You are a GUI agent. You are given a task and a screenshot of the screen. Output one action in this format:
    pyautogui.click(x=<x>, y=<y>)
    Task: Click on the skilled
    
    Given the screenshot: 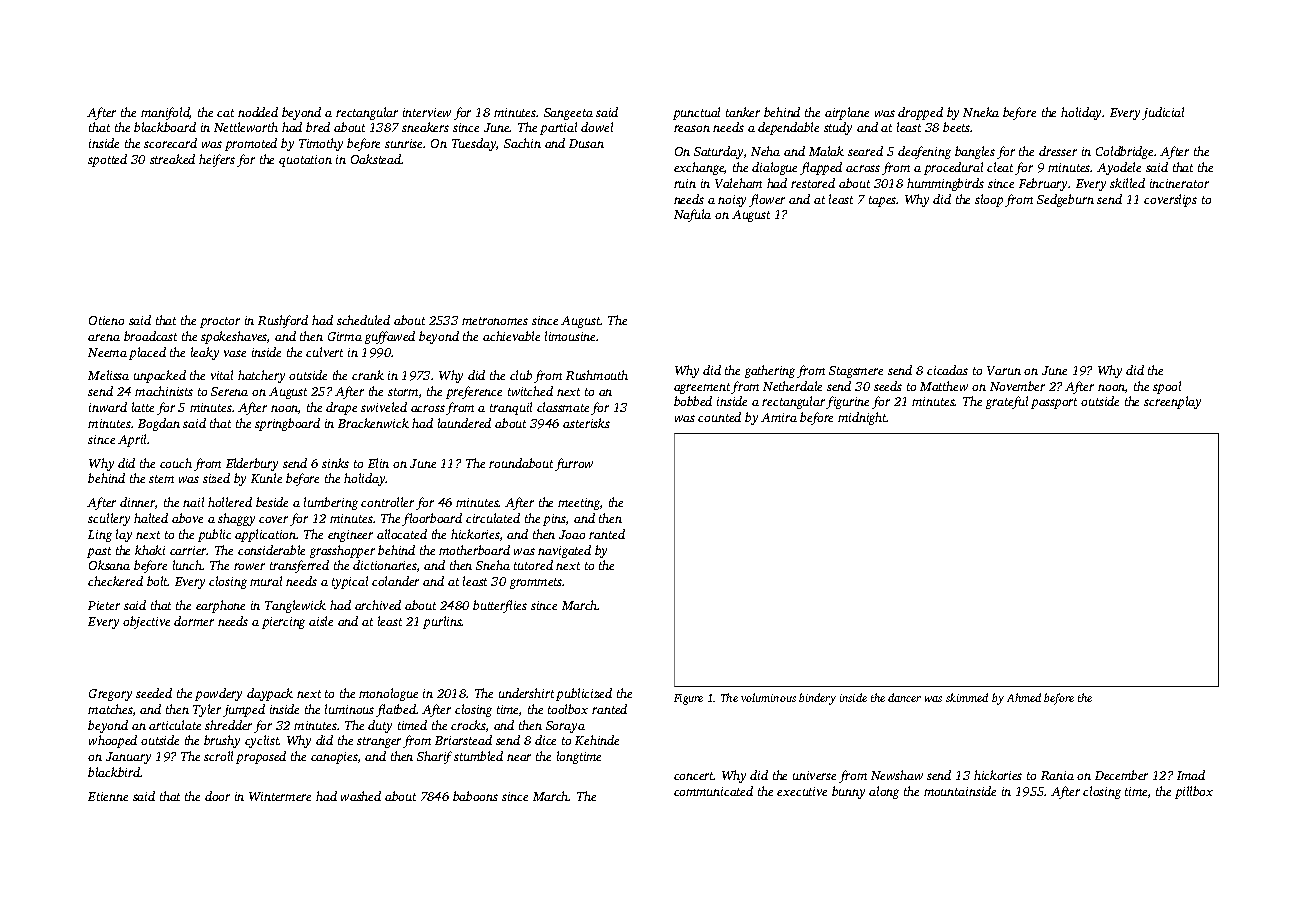 What is the action you would take?
    pyautogui.click(x=1127, y=183)
